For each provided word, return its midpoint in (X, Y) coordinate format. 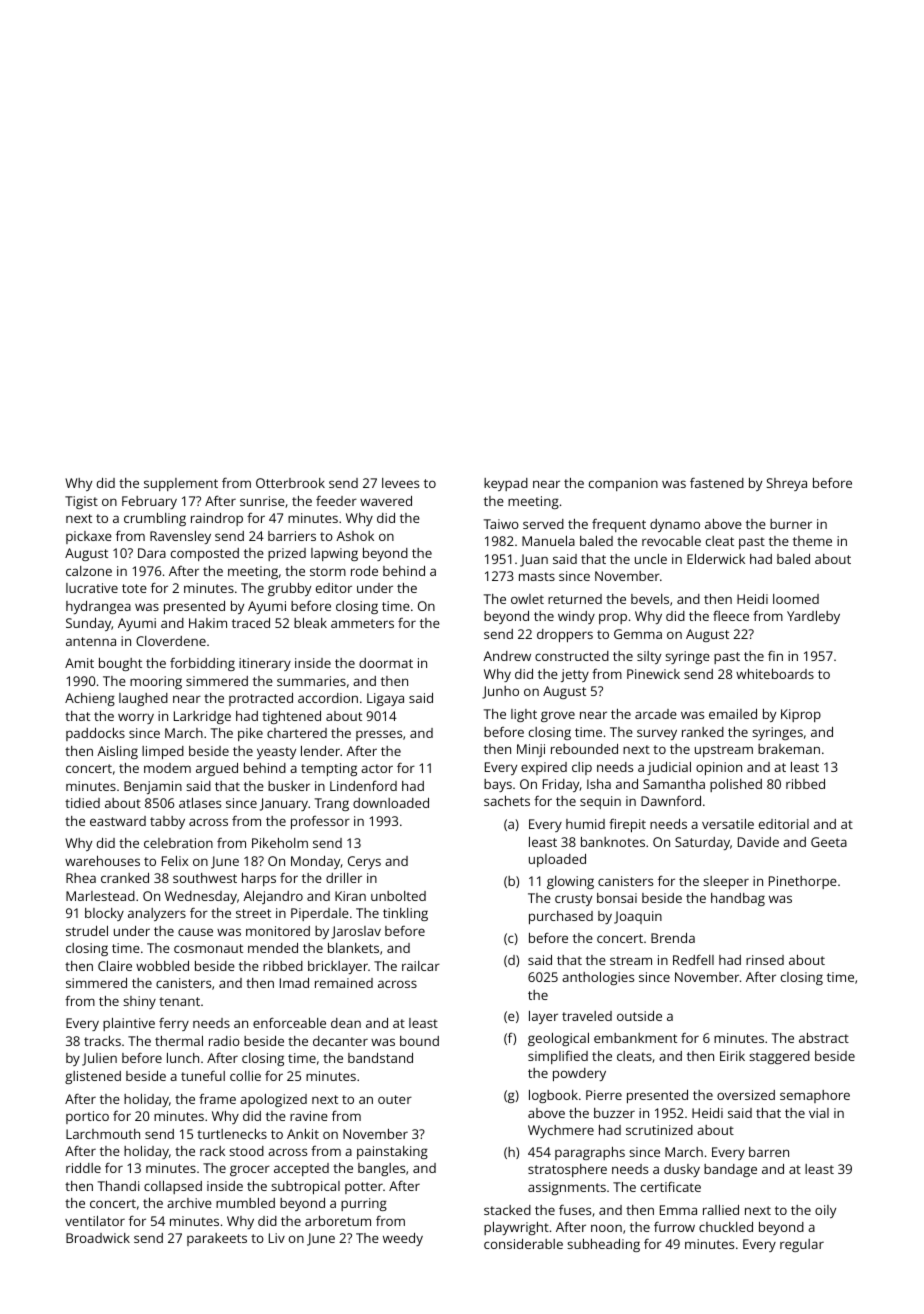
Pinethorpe (803, 882)
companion (623, 484)
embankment (635, 1038)
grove (558, 716)
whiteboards (775, 674)
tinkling (405, 914)
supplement (181, 484)
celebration (178, 843)
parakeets (217, 1239)
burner (791, 524)
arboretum (338, 1221)
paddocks (95, 734)
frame (217, 1099)
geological (558, 1039)
